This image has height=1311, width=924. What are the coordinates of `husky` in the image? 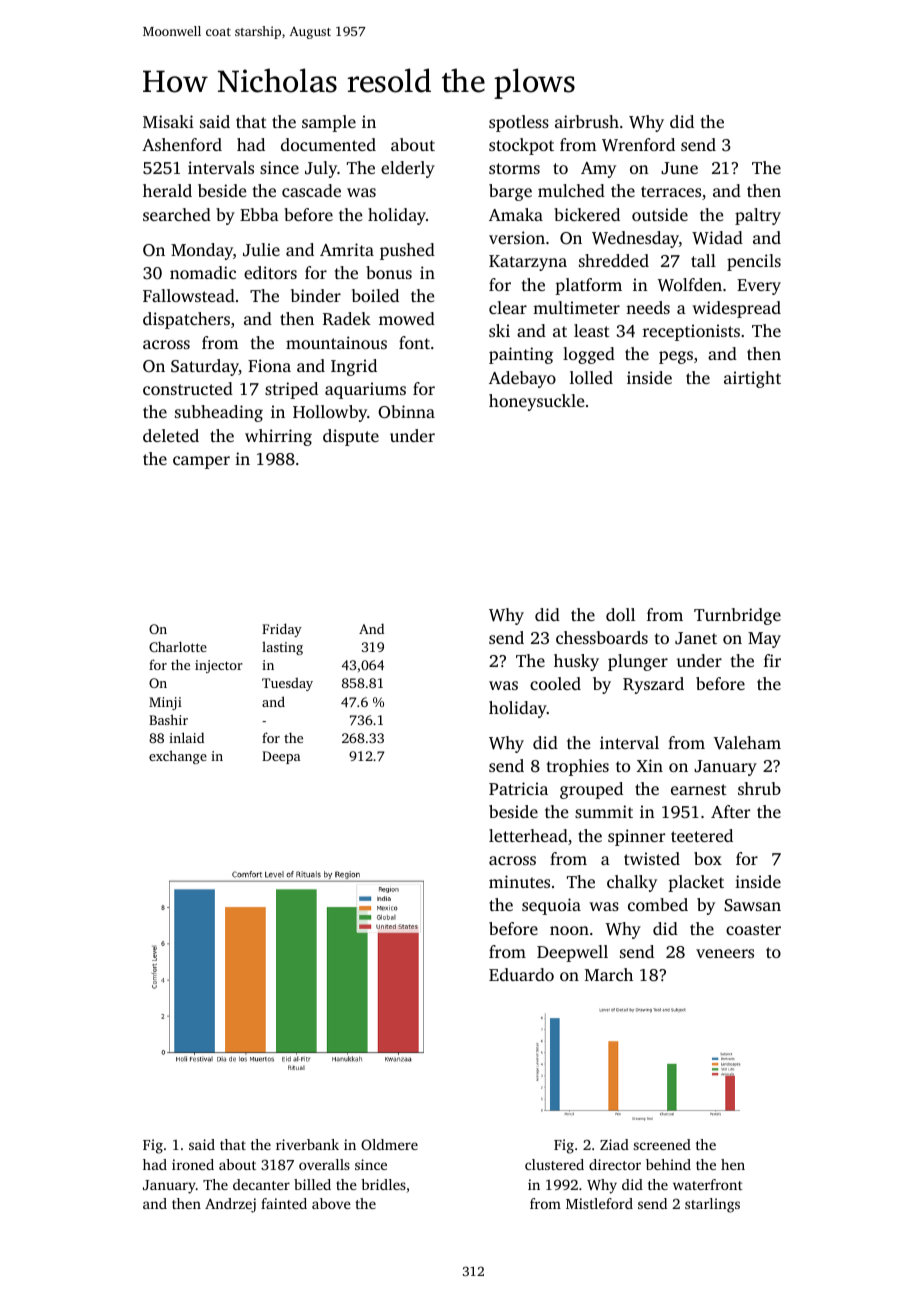 It's located at (576, 662).
